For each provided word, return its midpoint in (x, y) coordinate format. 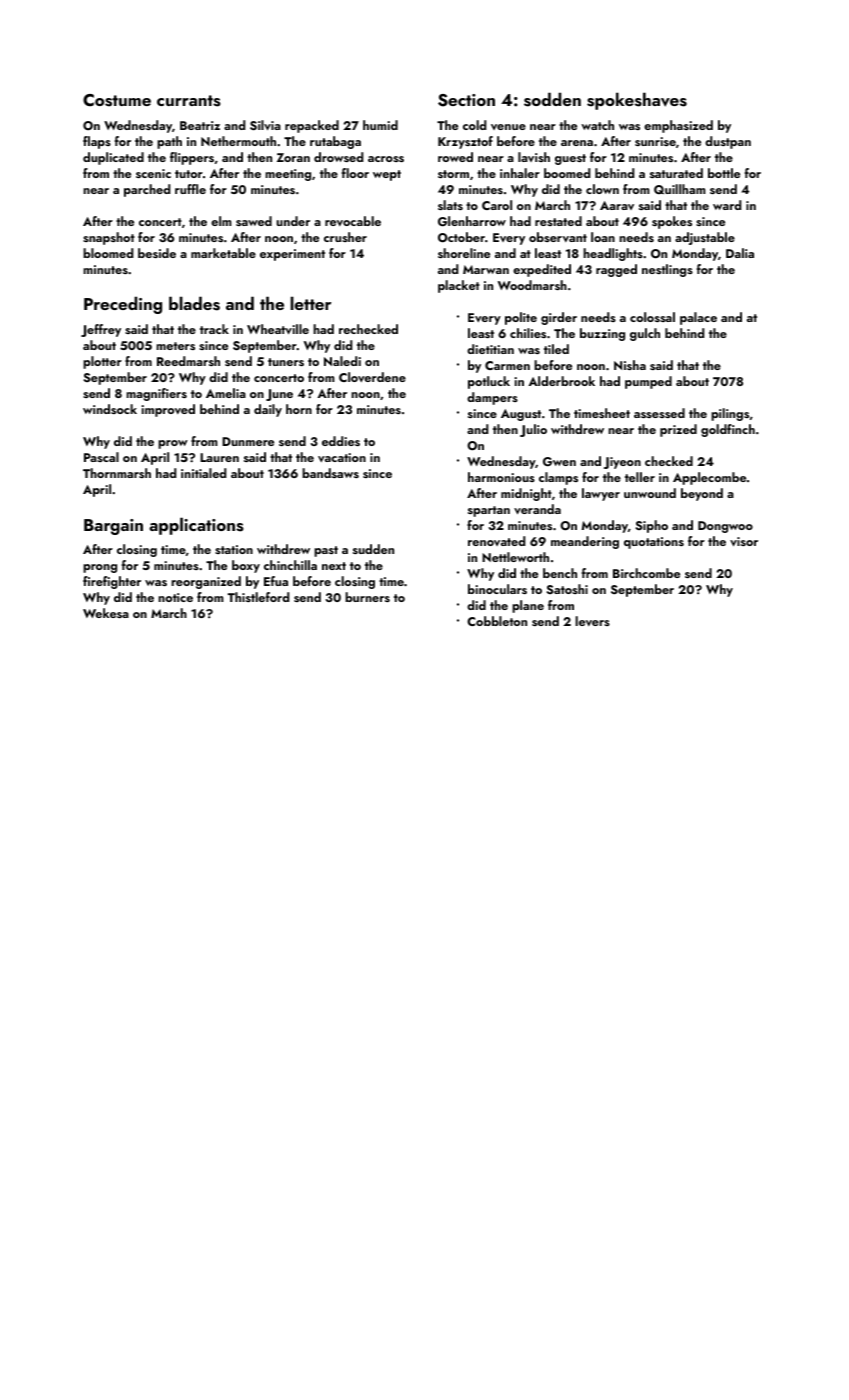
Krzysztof (465, 142)
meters (175, 346)
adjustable (705, 238)
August (521, 415)
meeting (288, 175)
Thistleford (258, 597)
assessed (659, 413)
